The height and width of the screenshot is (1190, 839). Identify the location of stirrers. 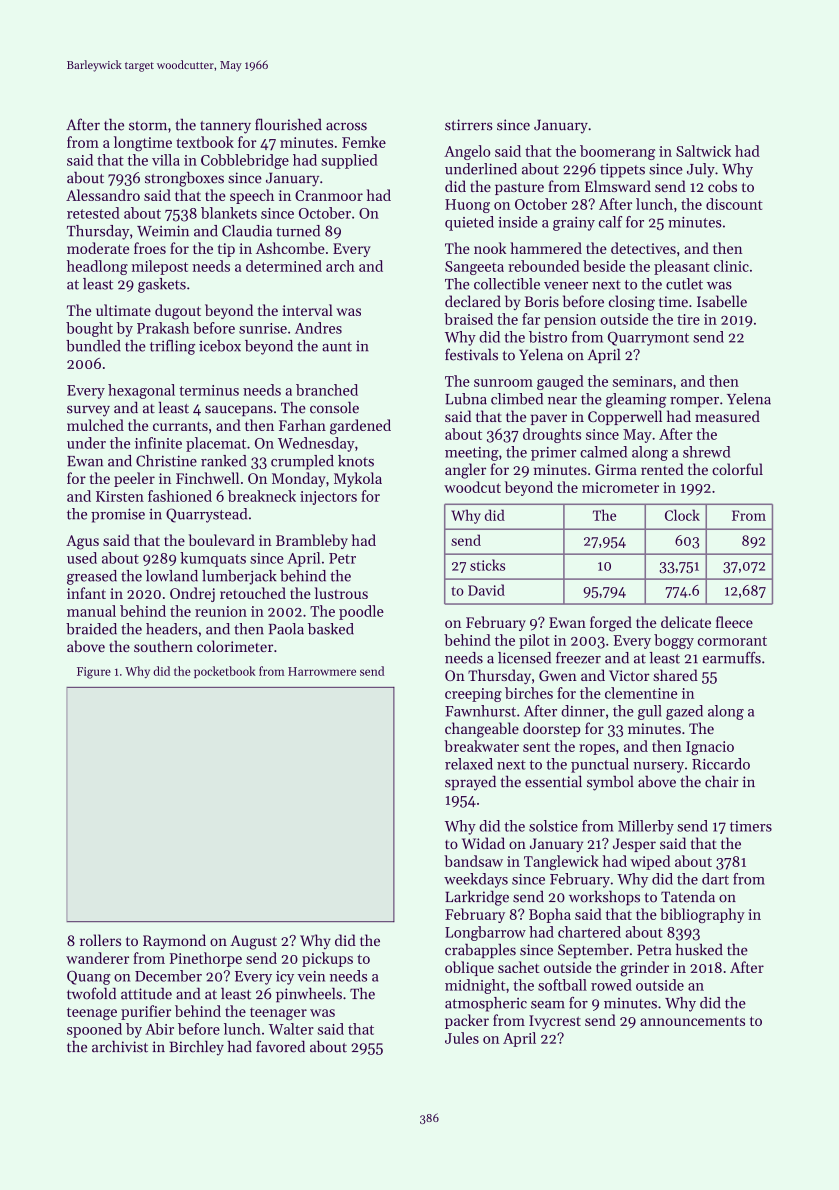
(469, 125).
